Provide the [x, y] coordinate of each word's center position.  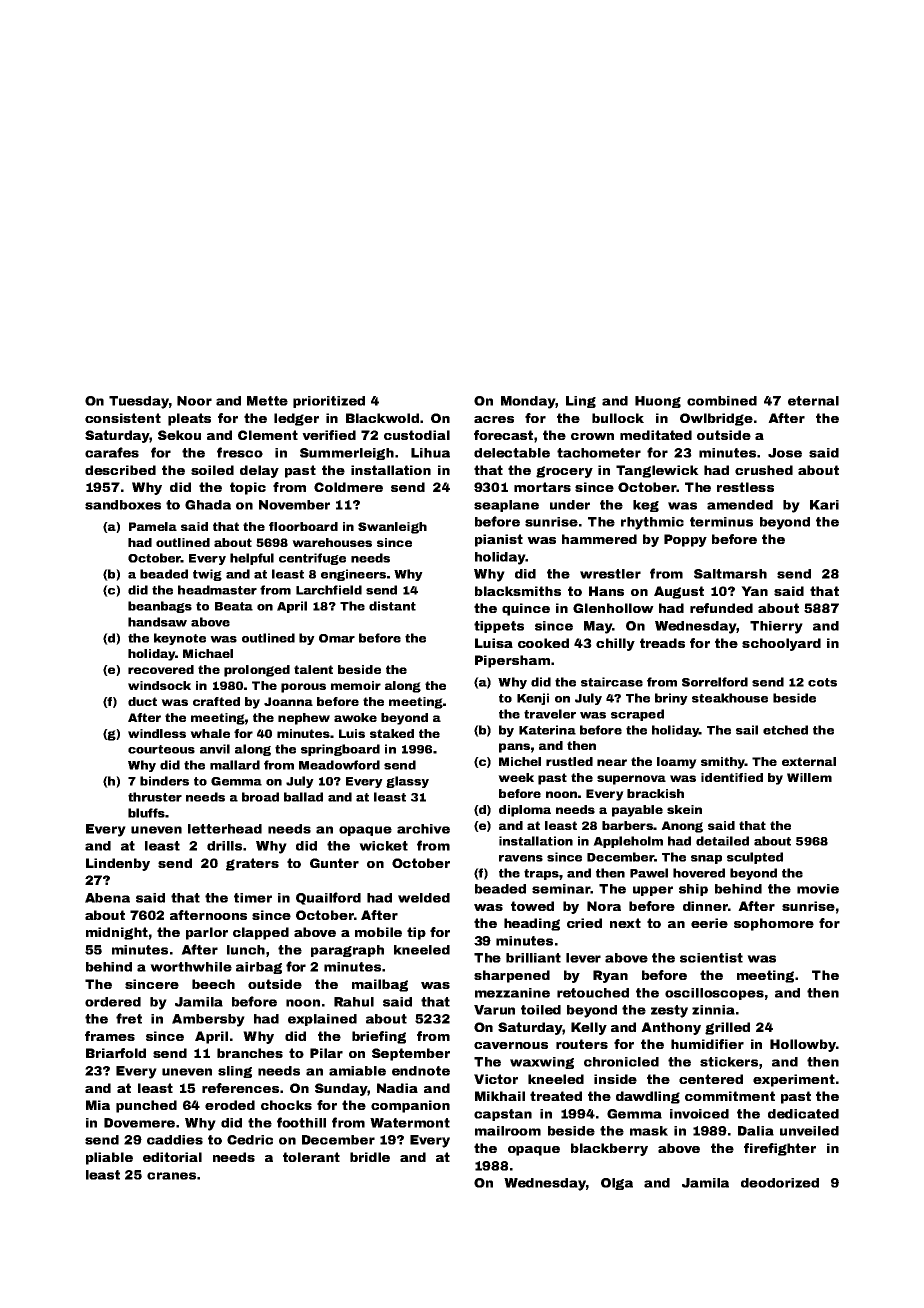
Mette [267, 401]
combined [722, 401]
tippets [499, 627]
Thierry [776, 627]
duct [142, 701]
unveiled [809, 1131]
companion [410, 1106]
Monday [528, 402]
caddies [175, 1140]
